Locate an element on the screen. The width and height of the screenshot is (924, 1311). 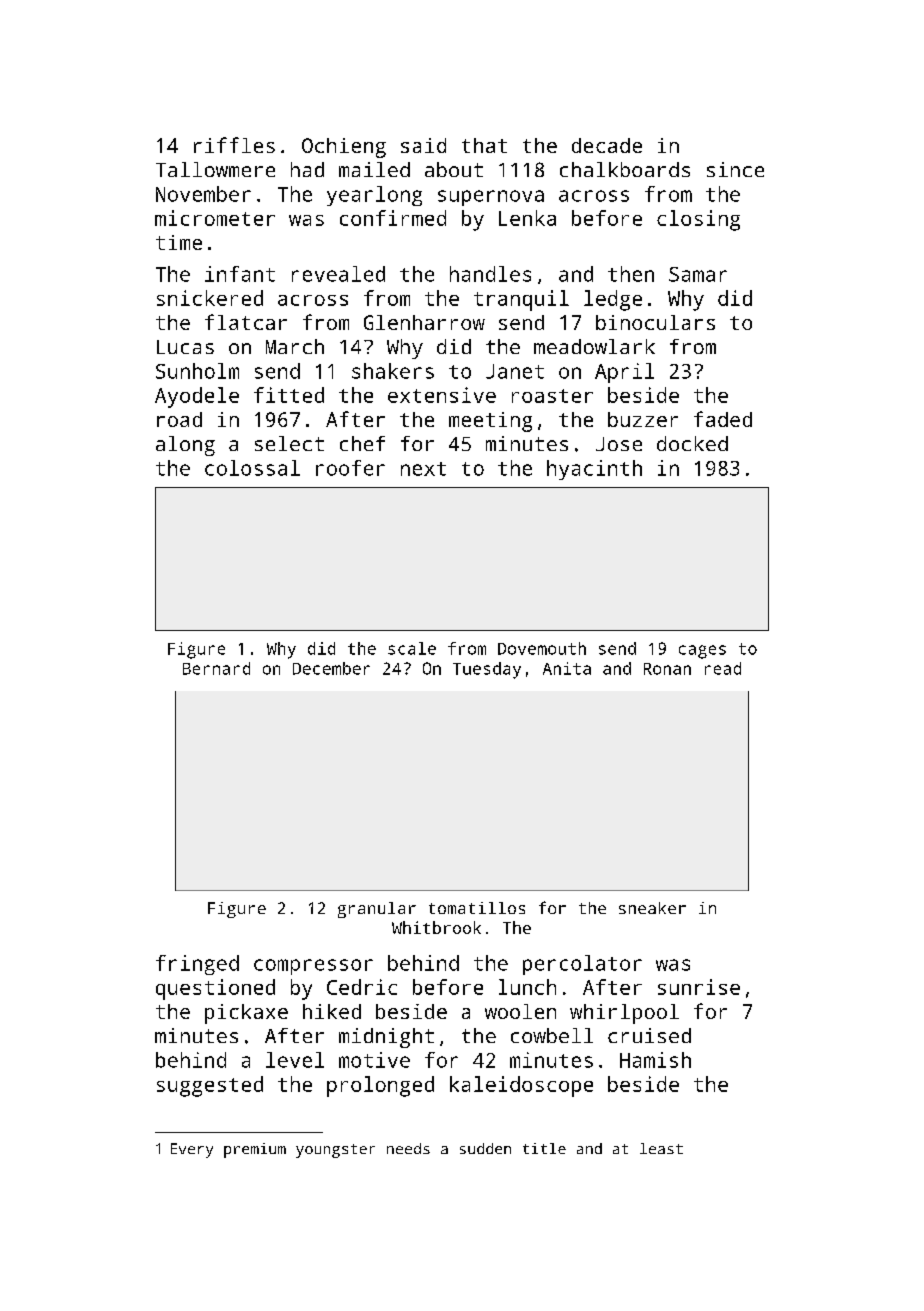
riffles is located at coordinates (234, 145).
